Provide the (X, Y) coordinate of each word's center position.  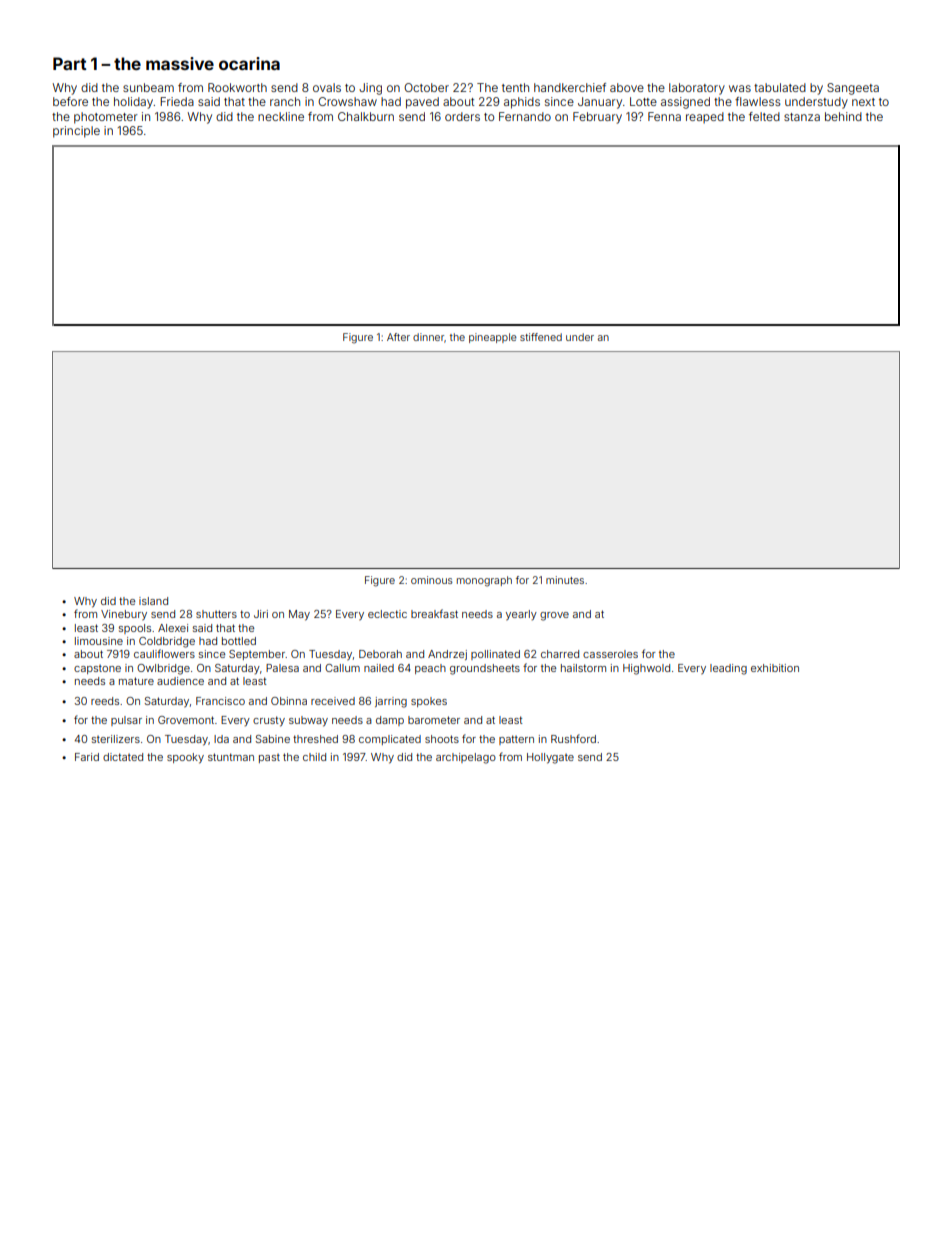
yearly (521, 615)
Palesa (282, 668)
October (426, 87)
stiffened (541, 337)
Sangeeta (853, 89)
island (153, 601)
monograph (484, 581)
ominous (432, 580)
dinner (428, 337)
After (398, 337)
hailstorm (583, 668)
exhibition (775, 668)
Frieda (177, 101)
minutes (565, 580)
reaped (705, 117)
